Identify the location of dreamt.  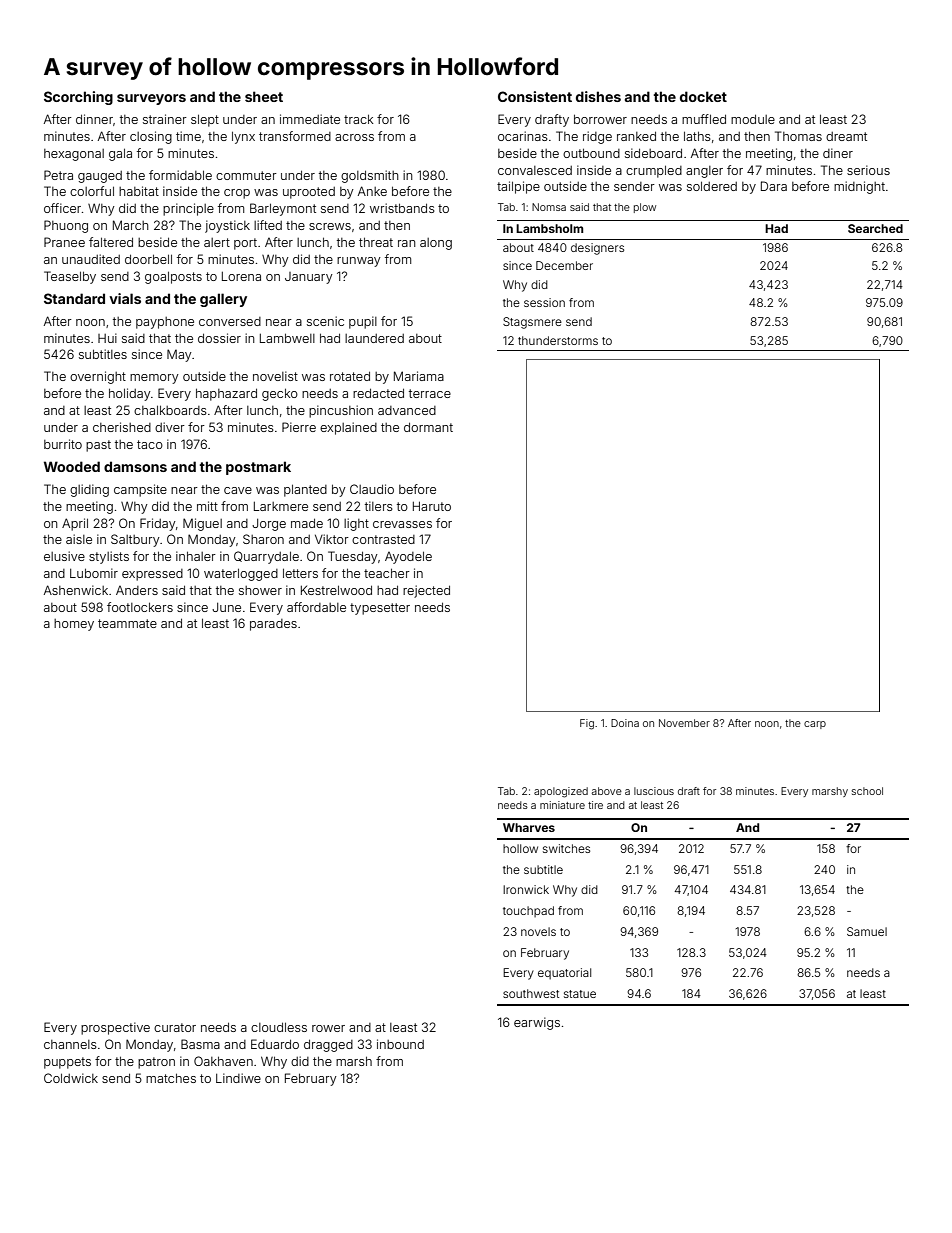
(846, 136).
